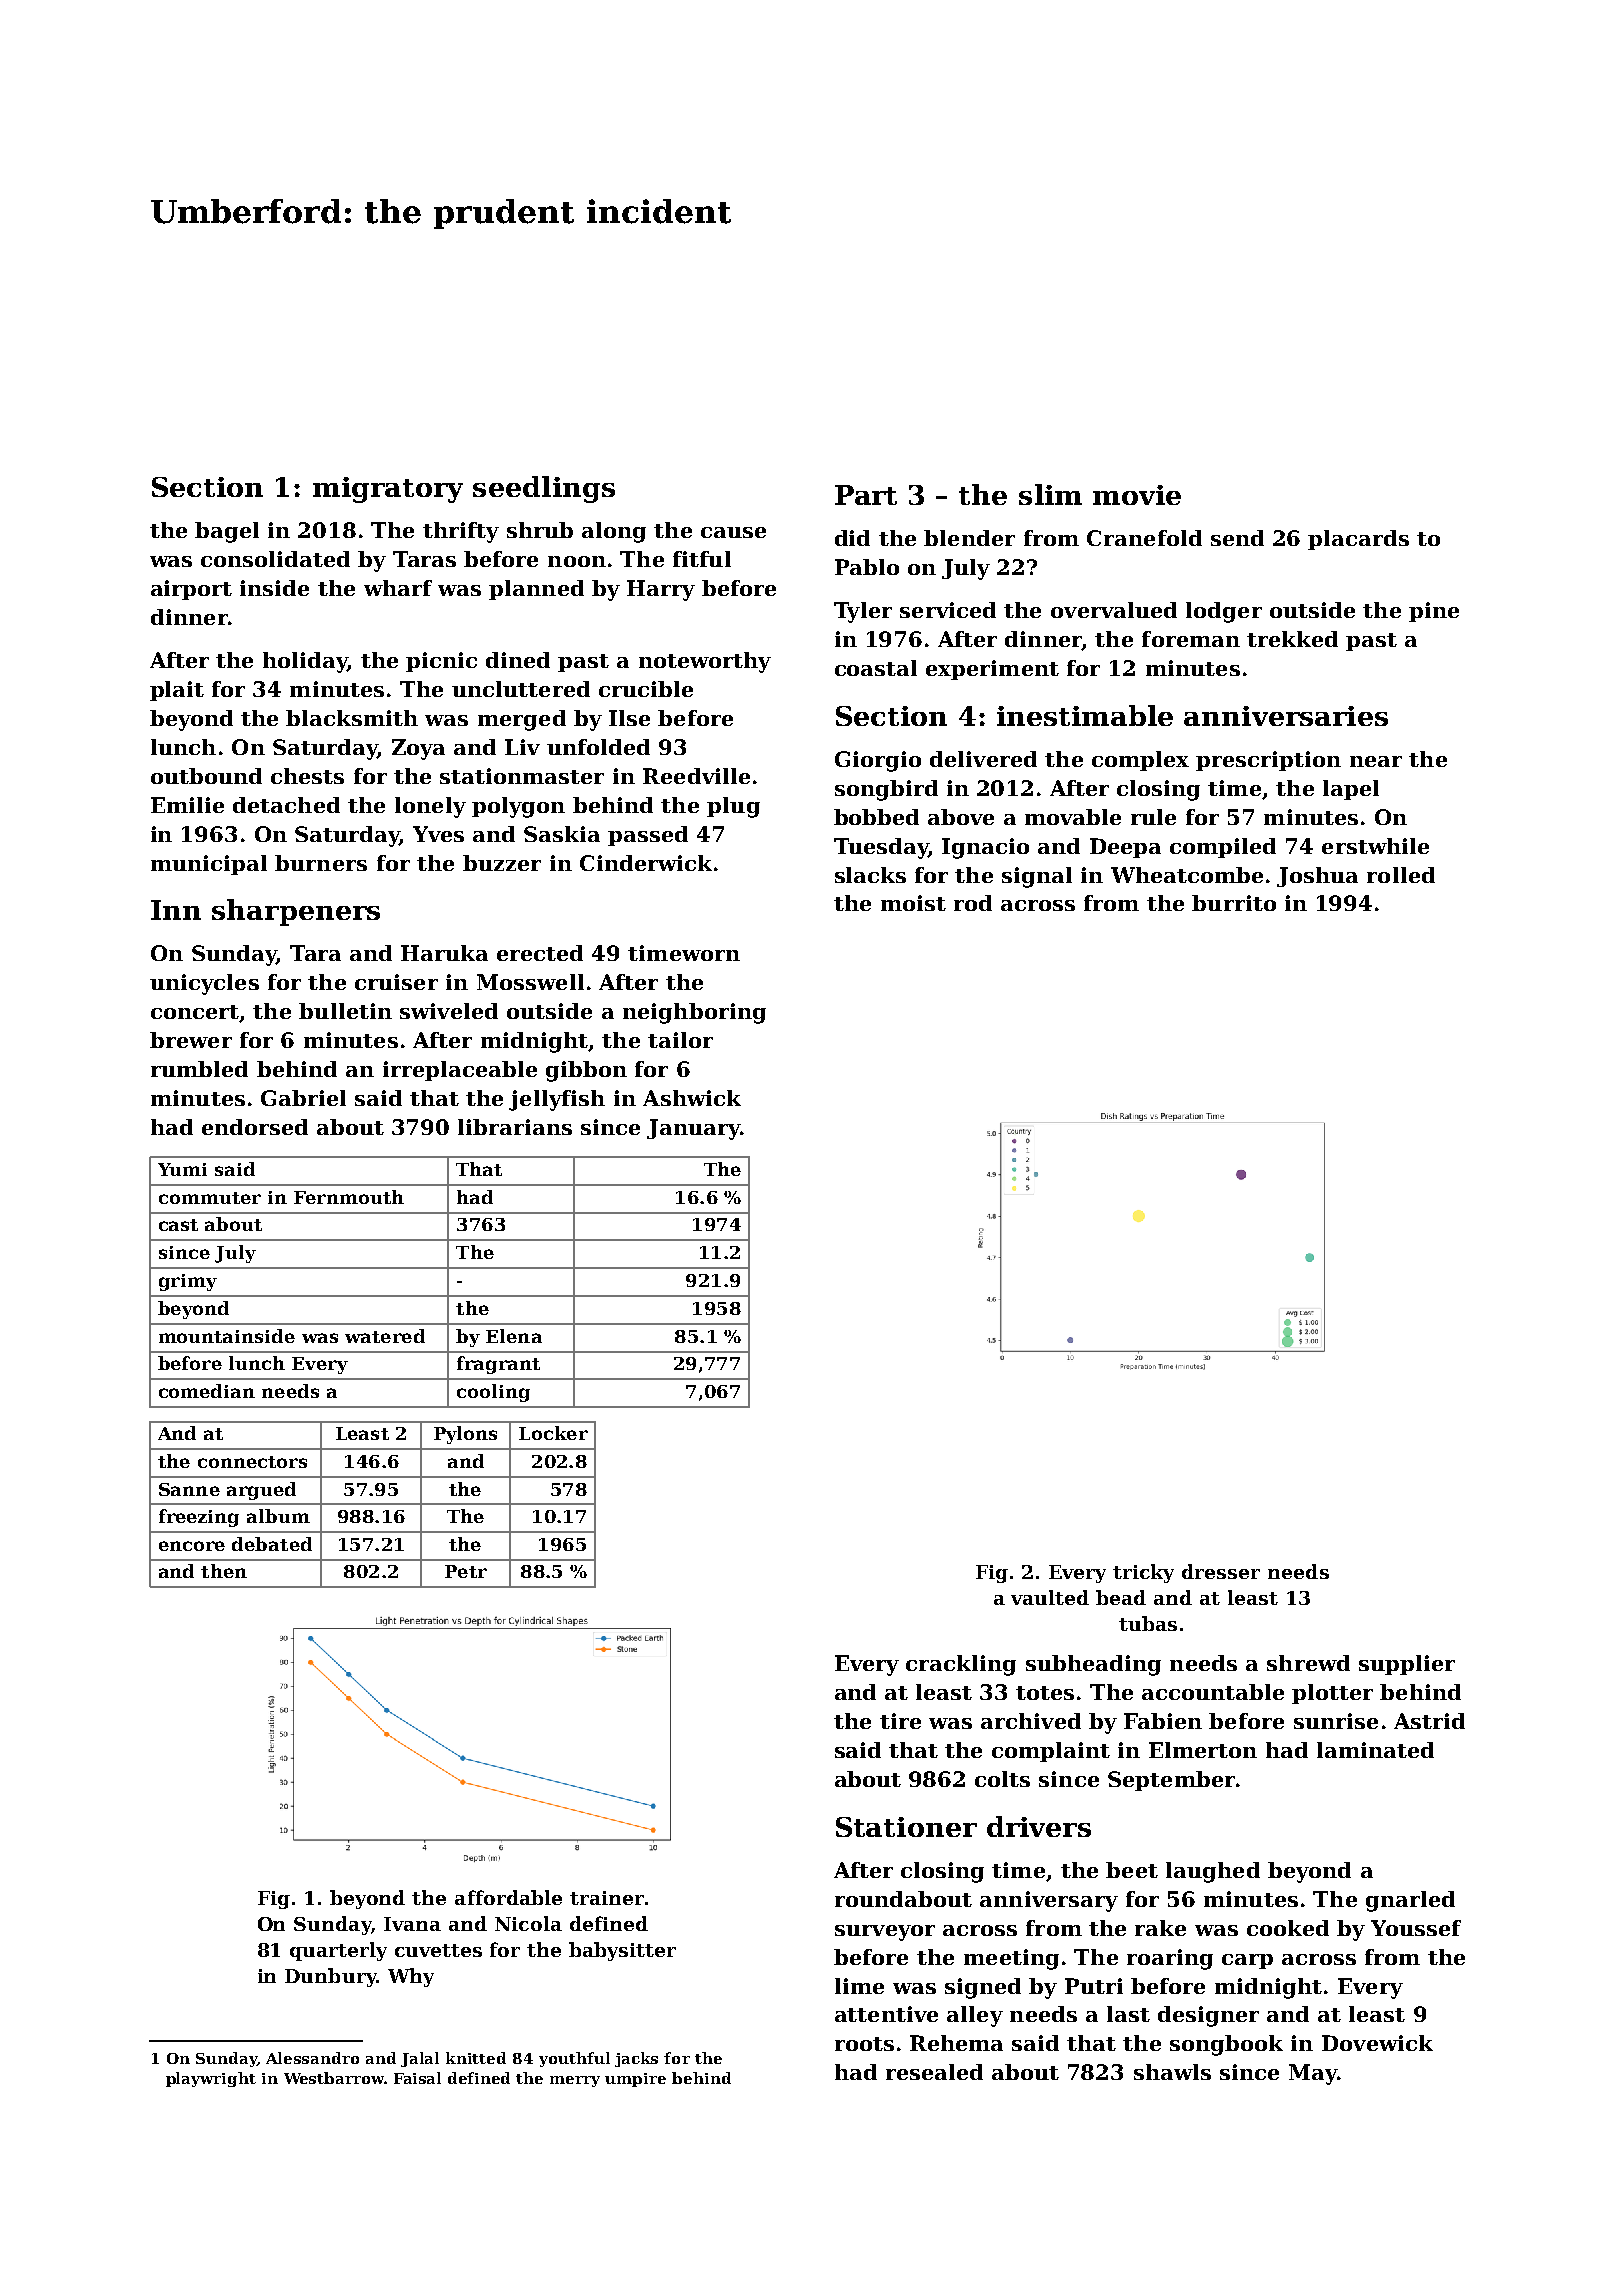 Image resolution: width=1620 pixels, height=2292 pixels. I want to click on Locker, so click(553, 1433).
